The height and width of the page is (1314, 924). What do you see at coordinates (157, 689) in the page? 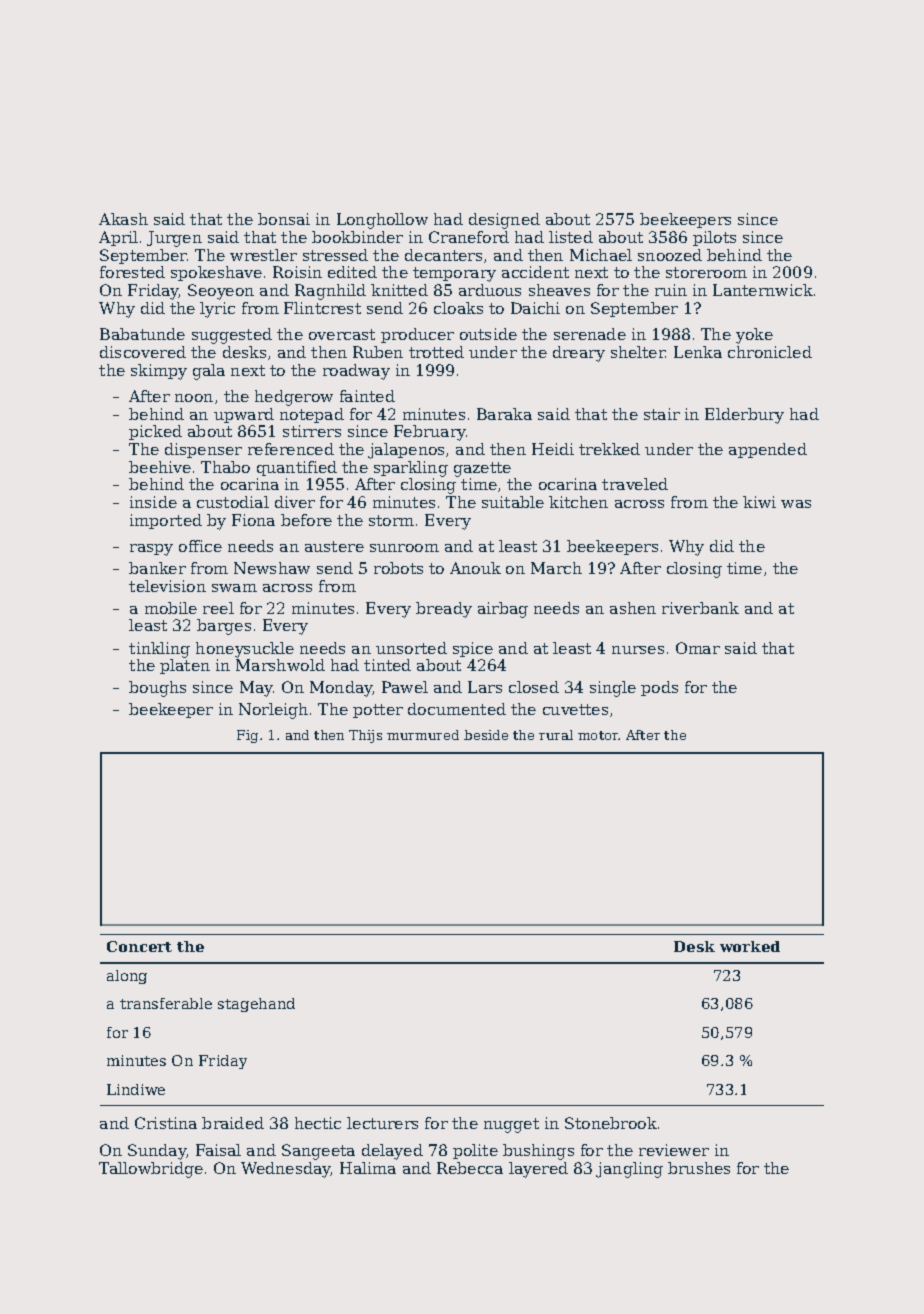
I see `boughs` at bounding box center [157, 689].
